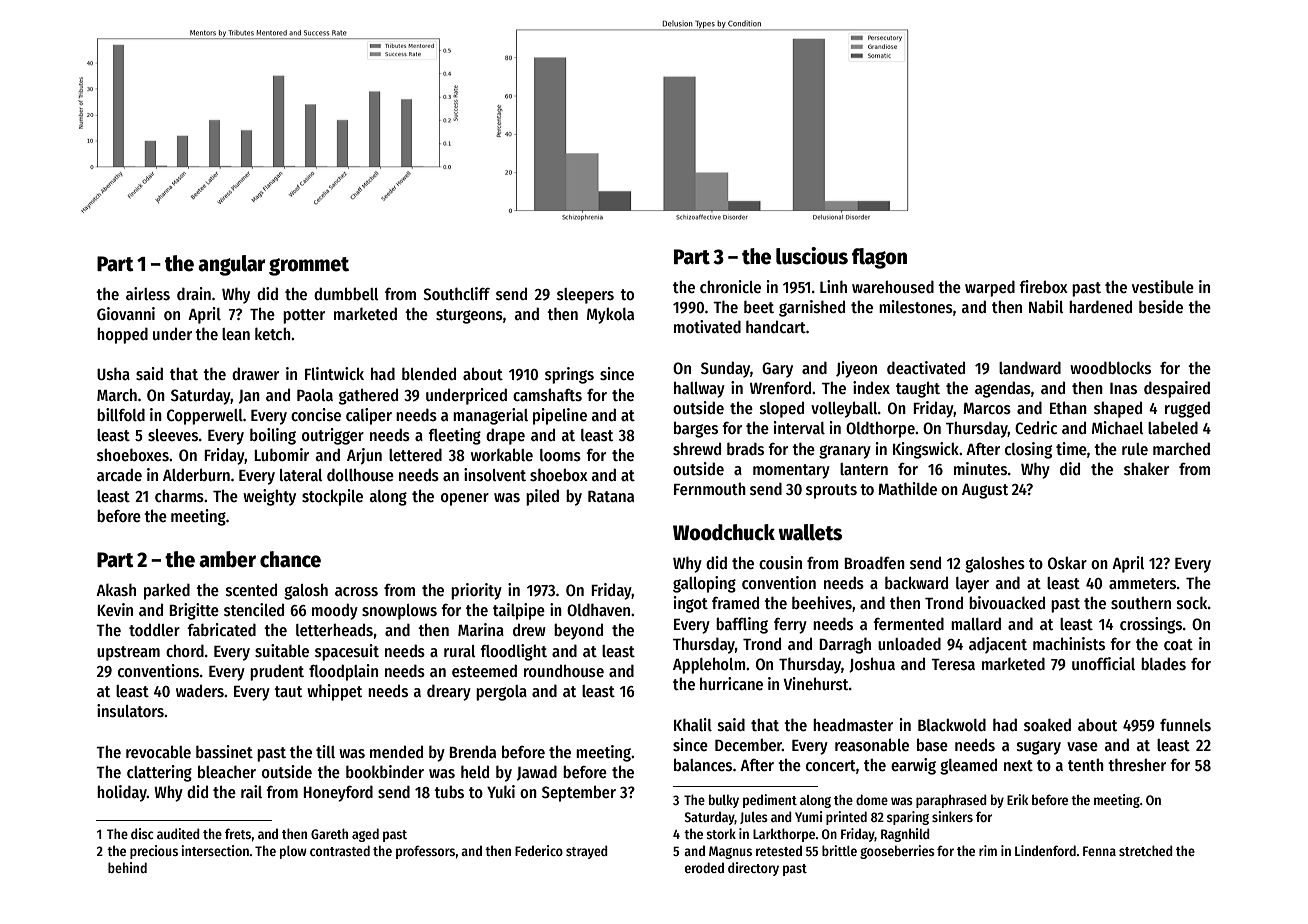  Describe the element at coordinates (724, 532) in the page. I see `Woodchuck` at that location.
